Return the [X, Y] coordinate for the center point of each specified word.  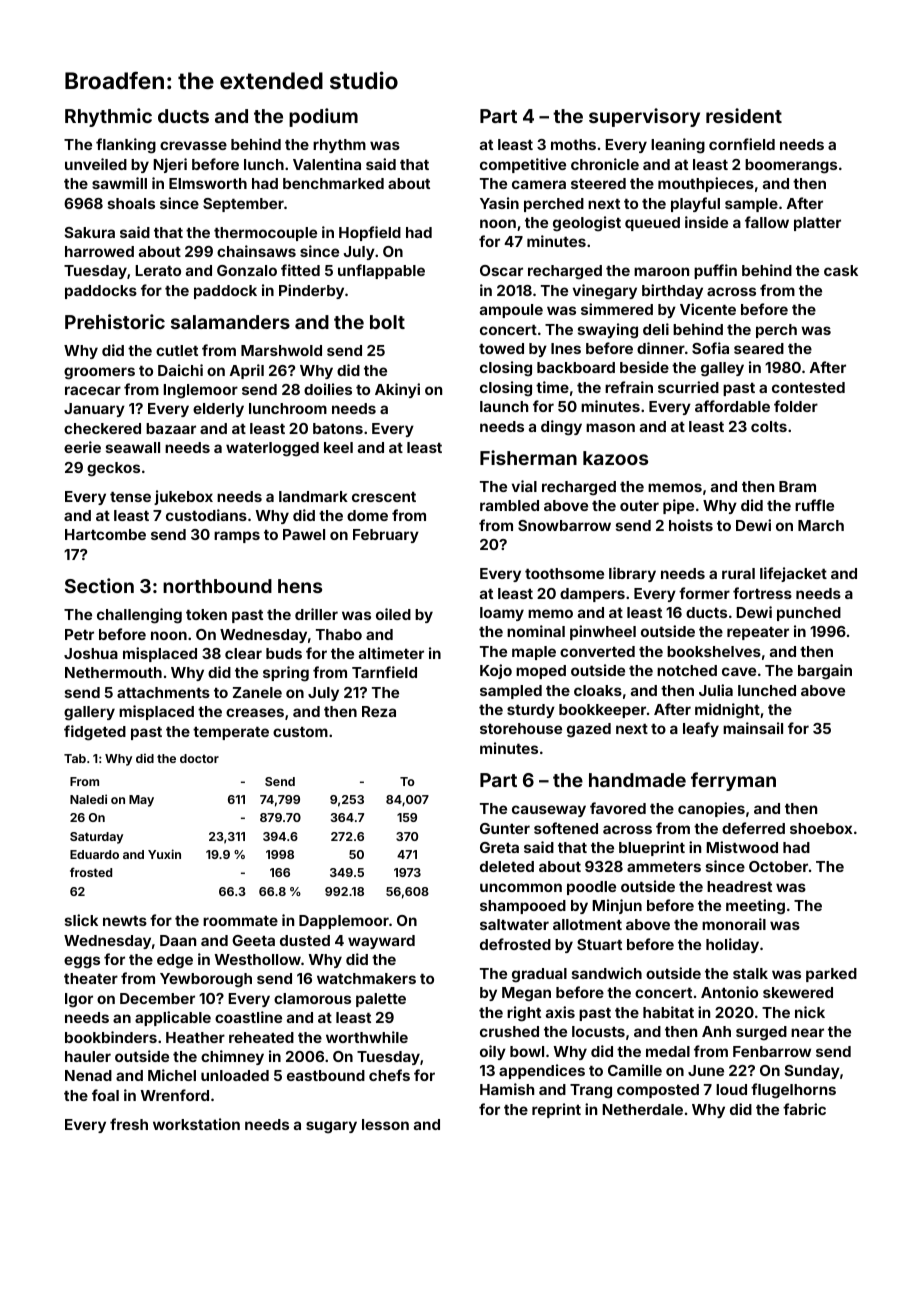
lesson [385, 1124]
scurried [688, 387]
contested [808, 387]
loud [731, 1089]
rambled [509, 505]
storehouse [521, 728]
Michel [172, 1075]
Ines [566, 348]
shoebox [821, 828]
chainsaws [256, 251]
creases [255, 712]
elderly [218, 410]
